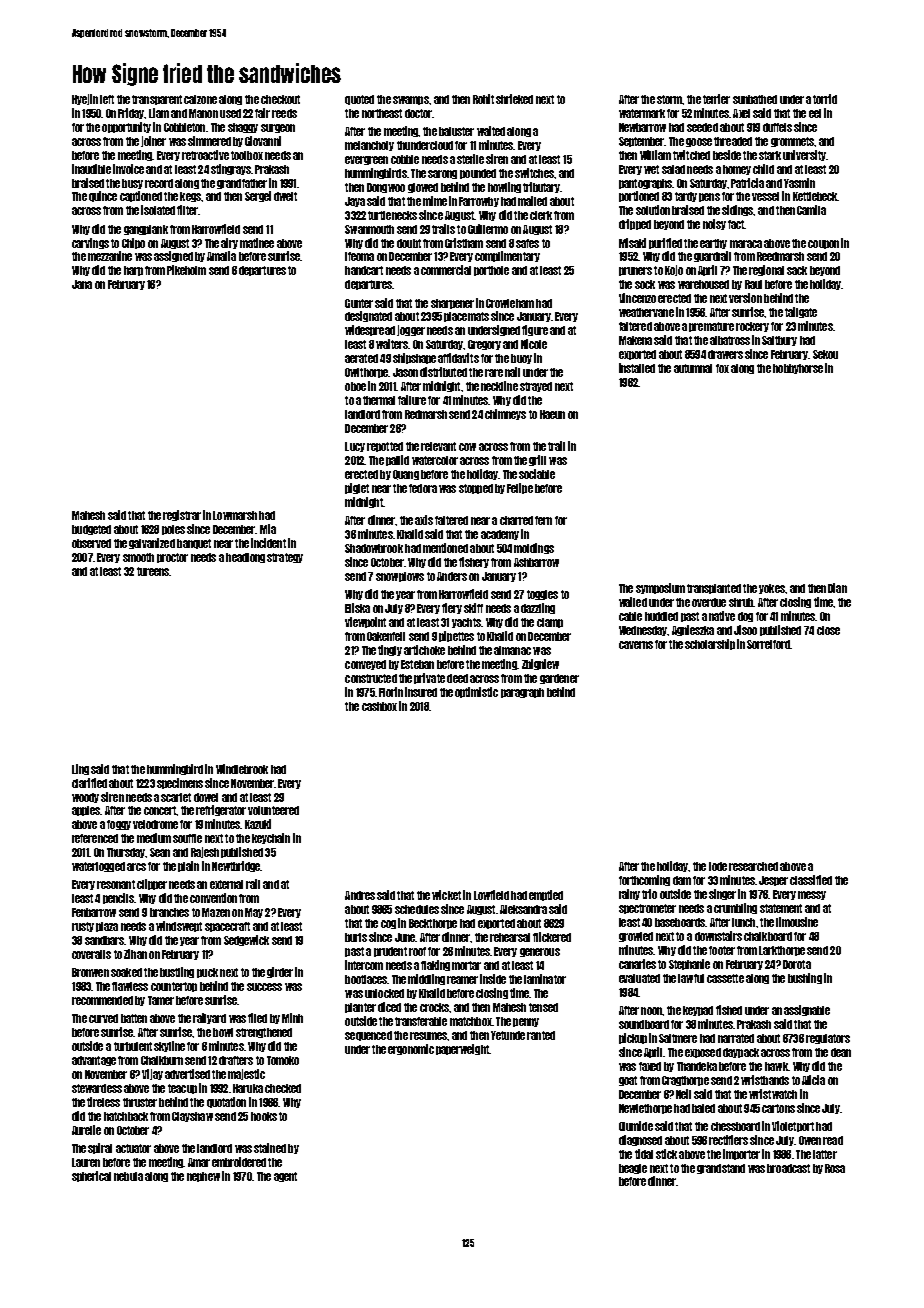 The height and width of the screenshot is (1308, 924). I want to click on Windlebrook, so click(242, 769).
